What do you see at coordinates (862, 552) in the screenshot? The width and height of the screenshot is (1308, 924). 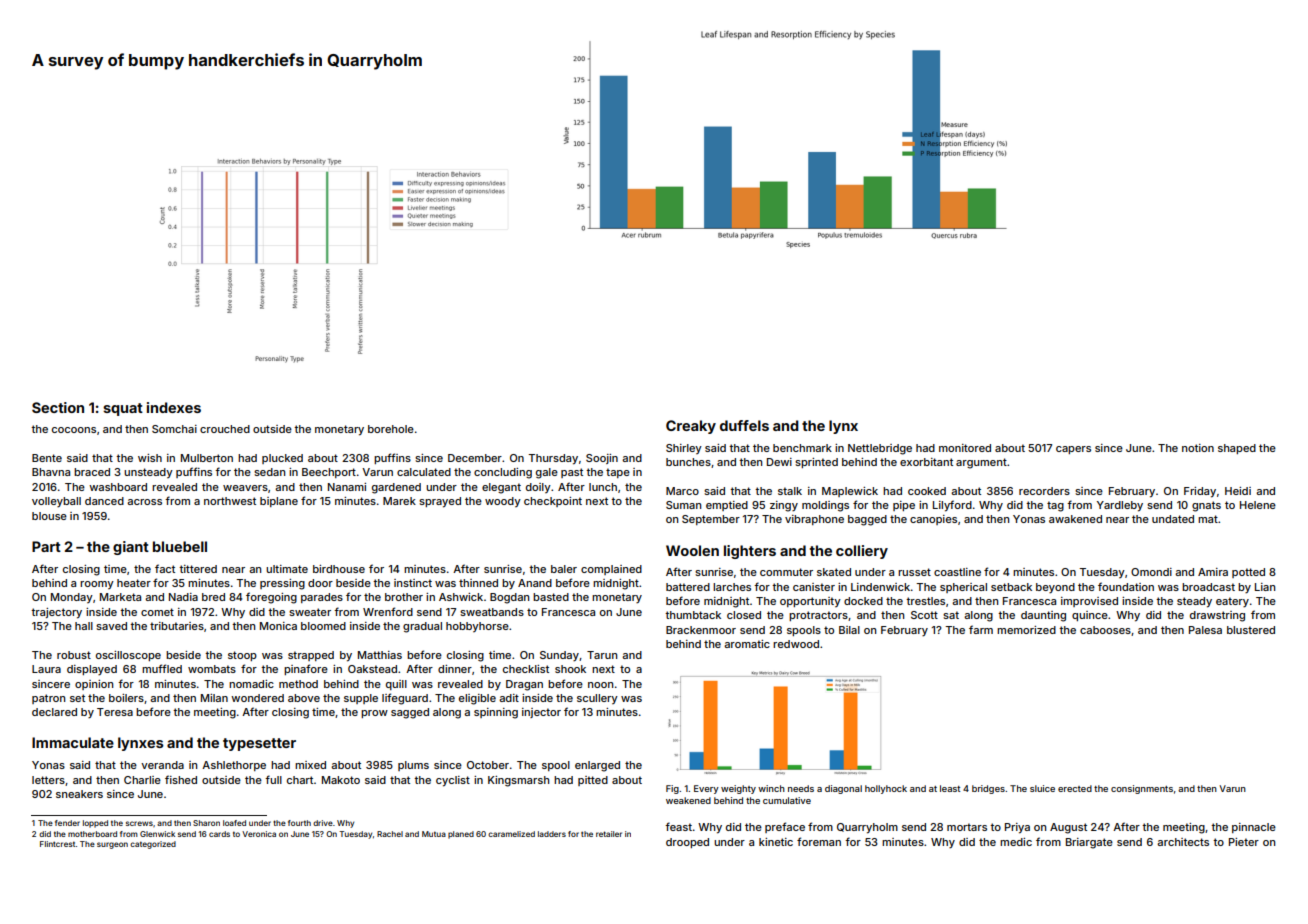 I see `colliery` at bounding box center [862, 552].
